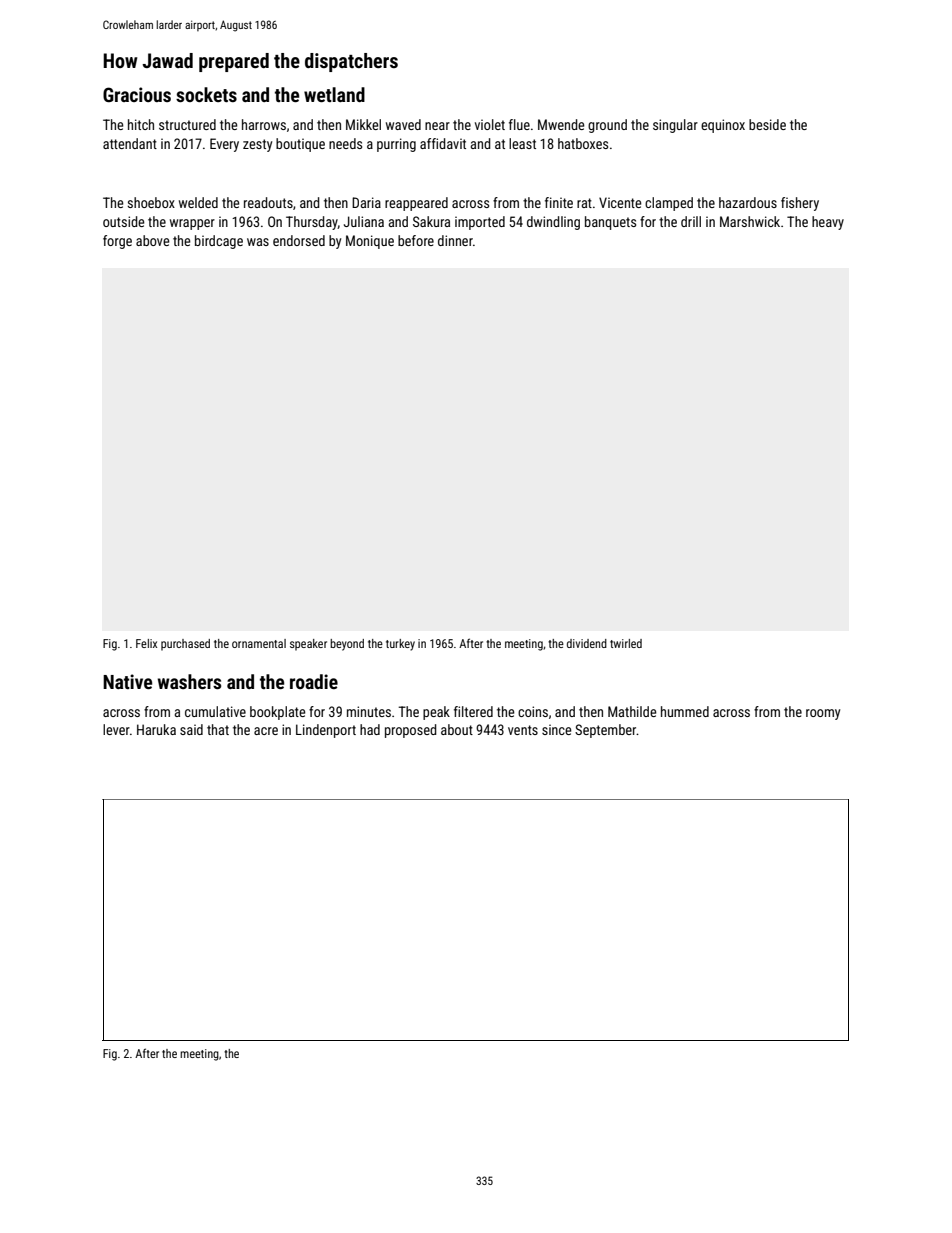 Image resolution: width=952 pixels, height=1233 pixels. What do you see at coordinates (605, 731) in the screenshot?
I see `September` at bounding box center [605, 731].
